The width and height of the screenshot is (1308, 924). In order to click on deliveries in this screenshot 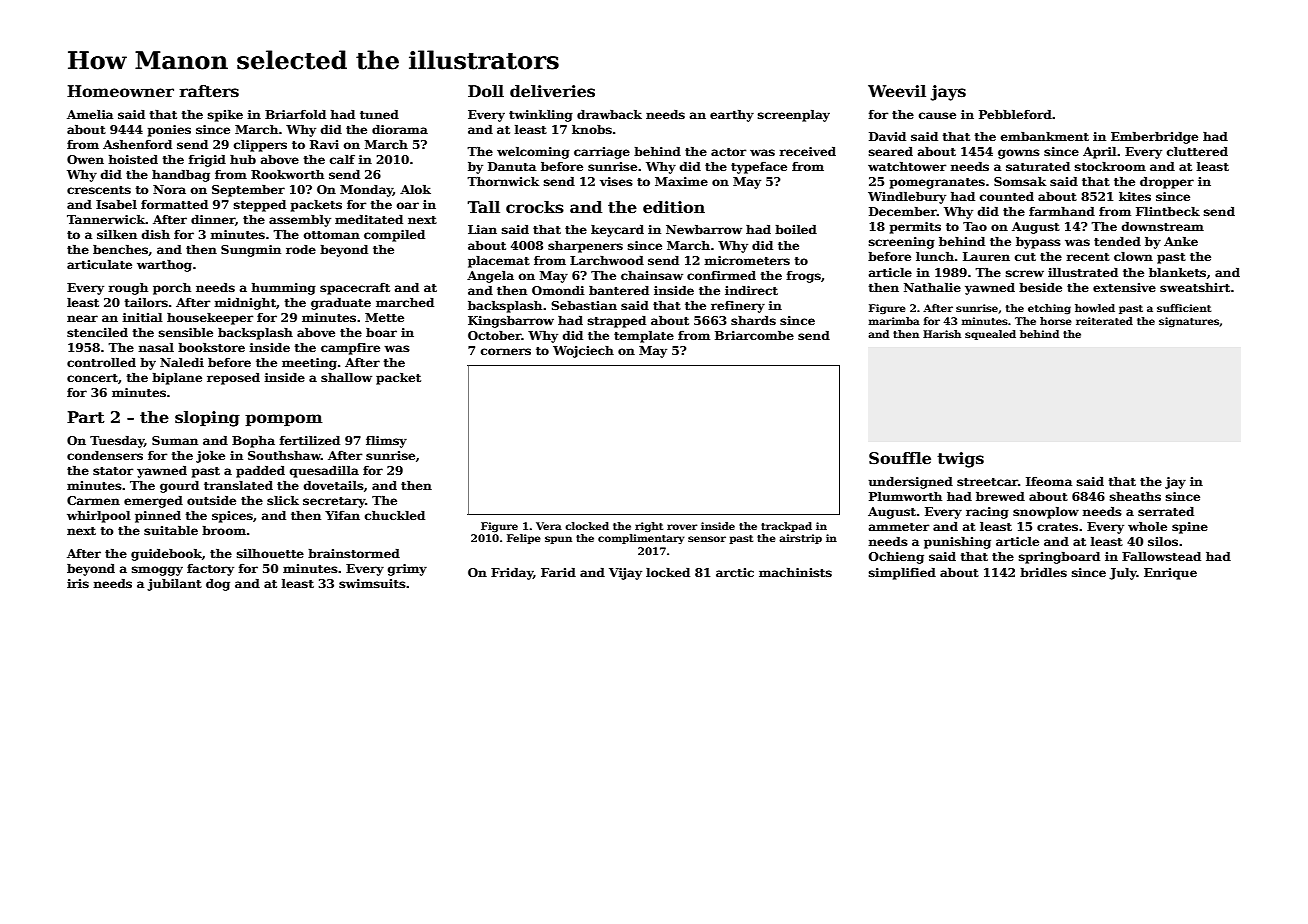, I will do `click(552, 91)`.
